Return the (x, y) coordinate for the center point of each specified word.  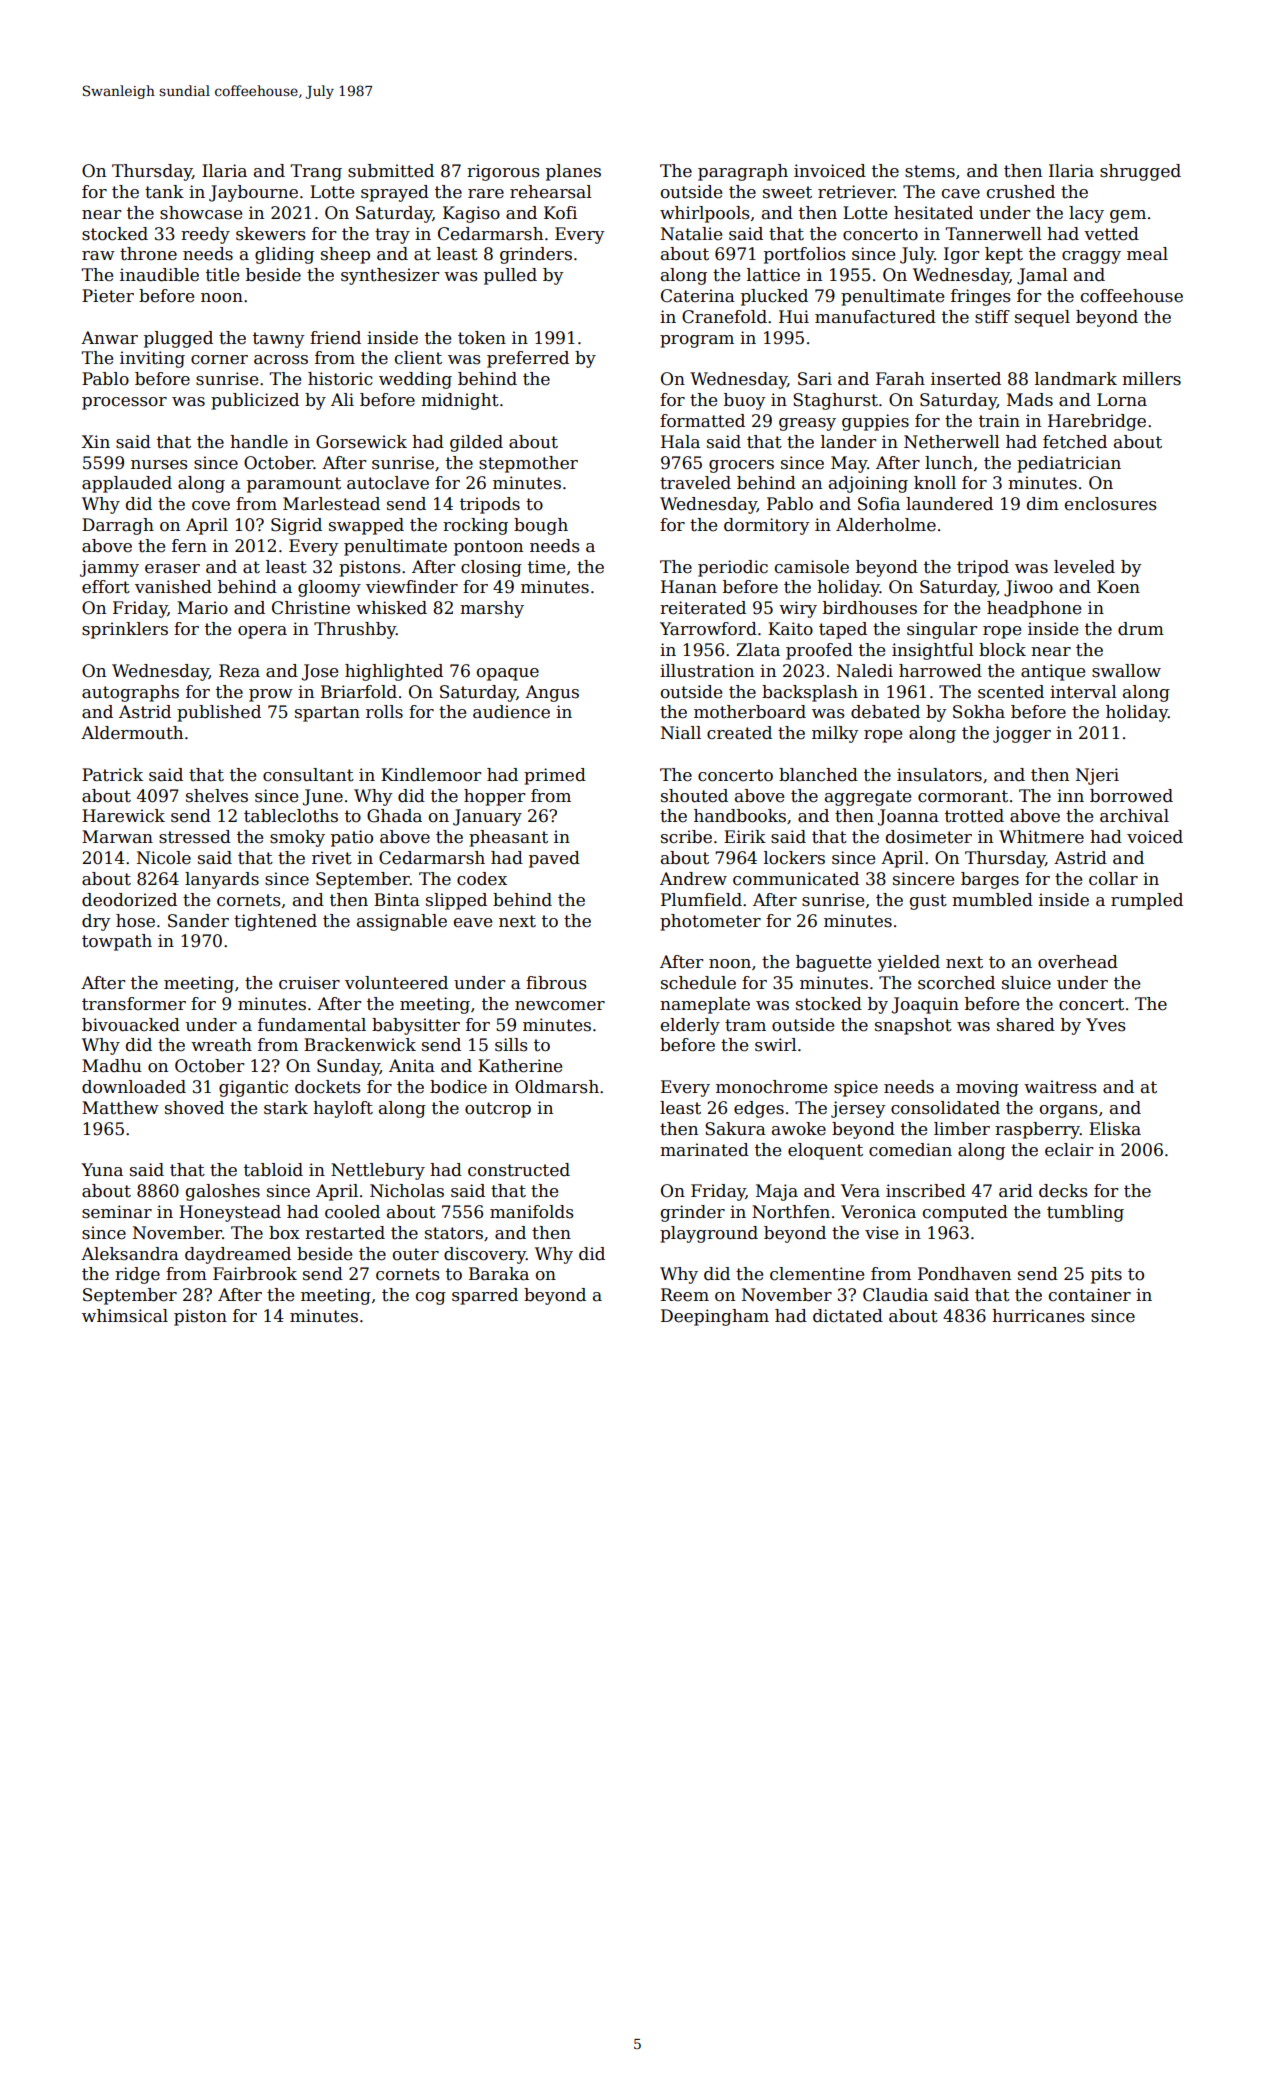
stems (930, 171)
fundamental (312, 1025)
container (1090, 1295)
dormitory (767, 526)
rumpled (1147, 901)
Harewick (123, 816)
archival (1134, 816)
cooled (352, 1212)
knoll (935, 483)
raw (98, 256)
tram (745, 1025)
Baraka (499, 1274)
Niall (681, 733)
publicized (255, 401)
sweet (787, 192)
